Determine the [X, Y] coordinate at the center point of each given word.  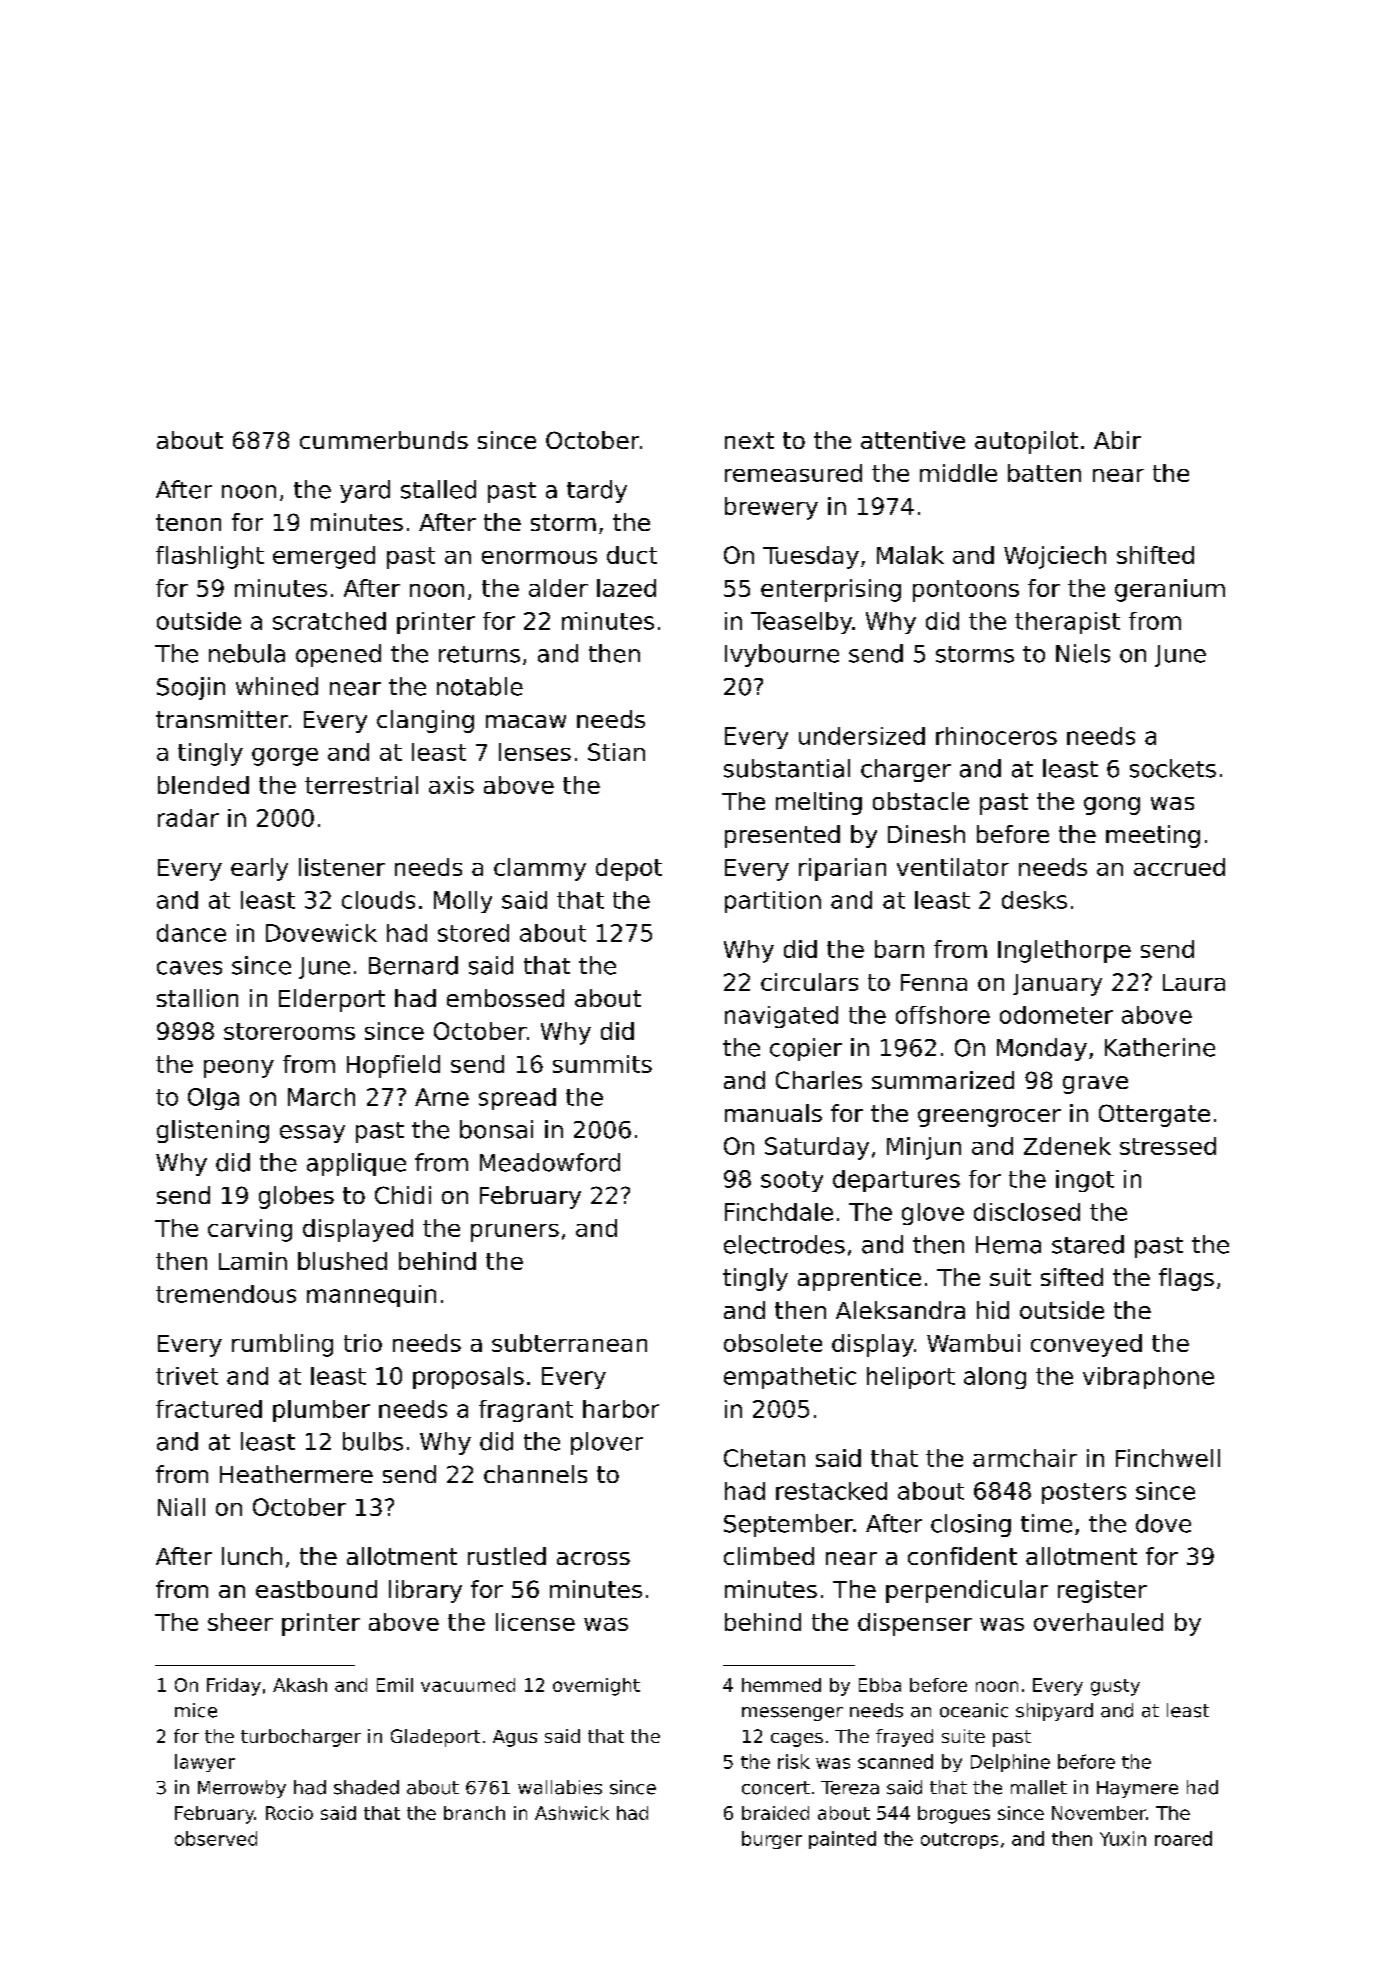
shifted [1155, 555]
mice [196, 1710]
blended [203, 785]
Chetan [764, 1458]
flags [1186, 1279]
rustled [507, 1556]
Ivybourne [782, 655]
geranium [1170, 590]
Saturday [817, 1148]
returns [479, 654]
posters [1084, 1493]
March [321, 1097]
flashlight [210, 557]
